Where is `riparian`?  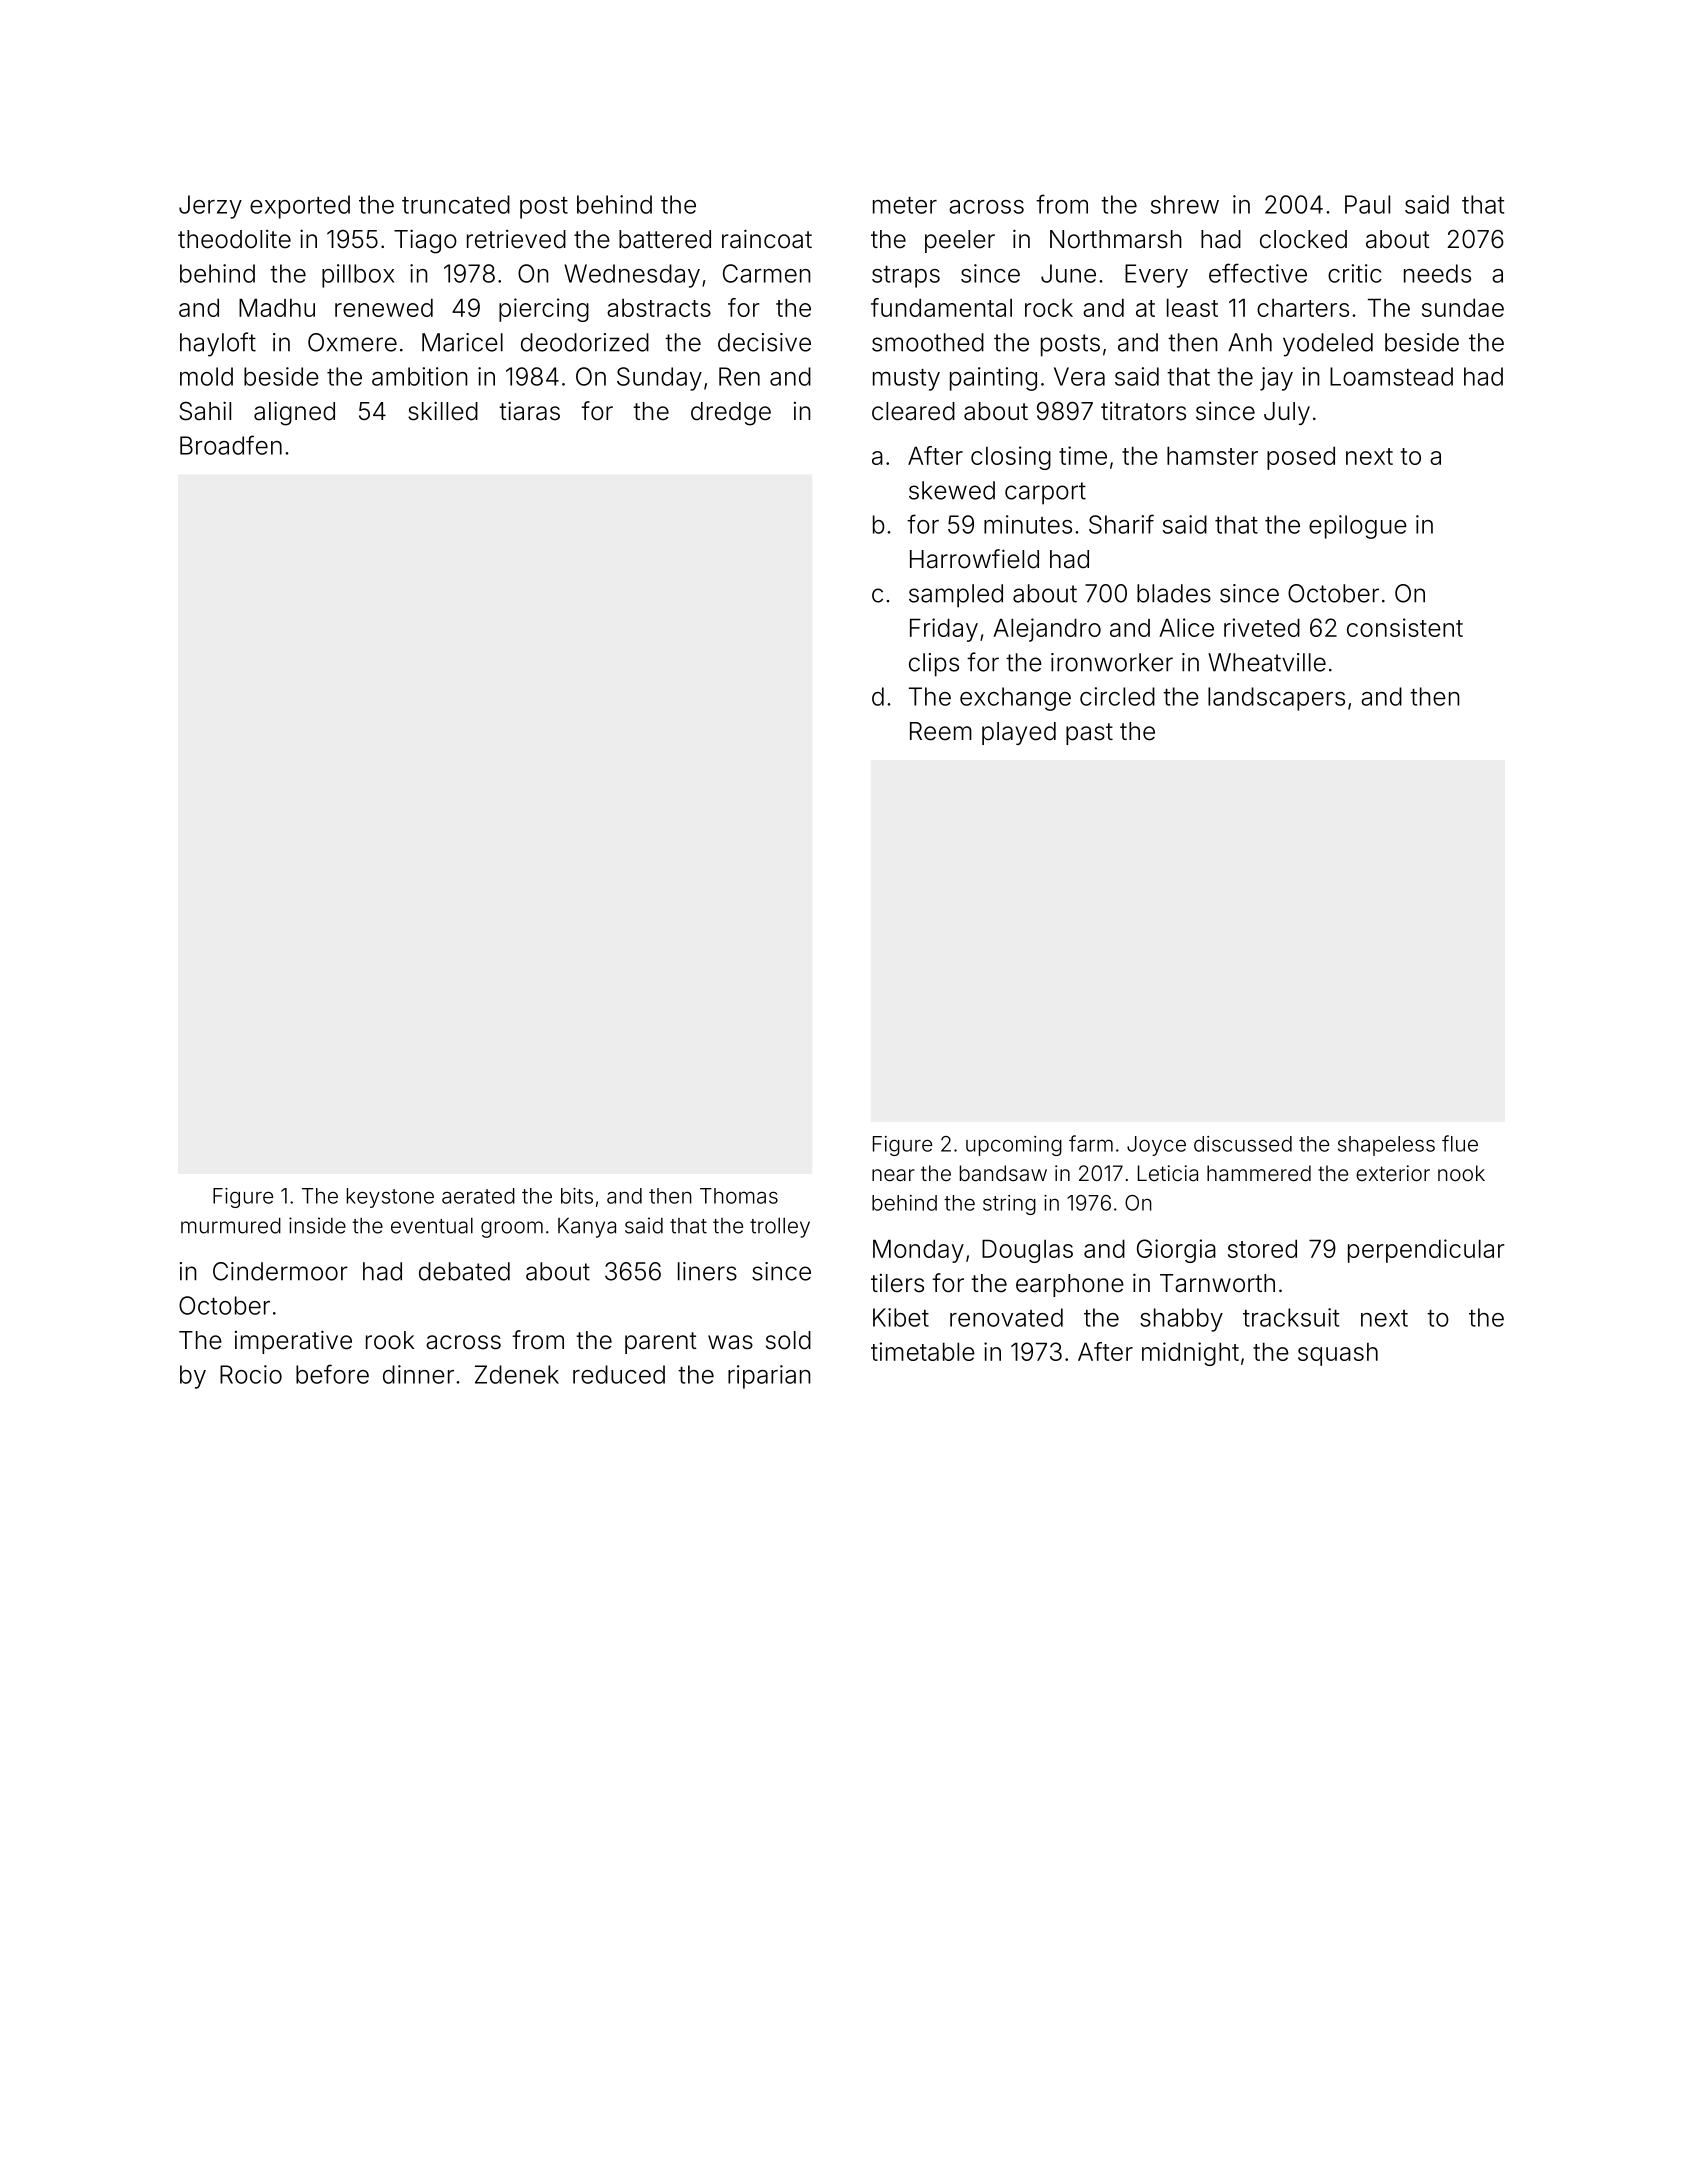 riparian is located at coordinates (769, 1377).
